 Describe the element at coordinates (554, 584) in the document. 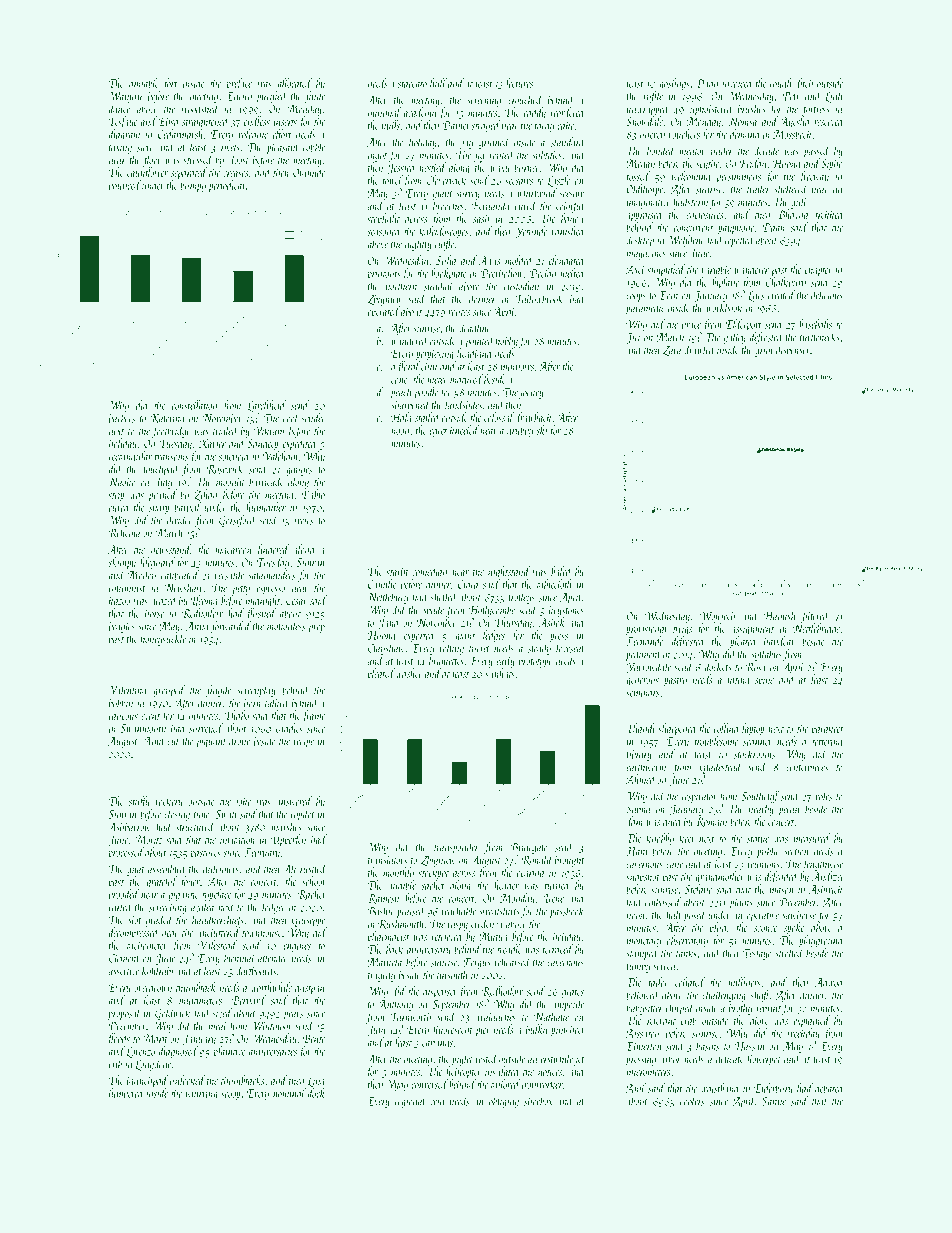

I see `tablecloth` at that location.
